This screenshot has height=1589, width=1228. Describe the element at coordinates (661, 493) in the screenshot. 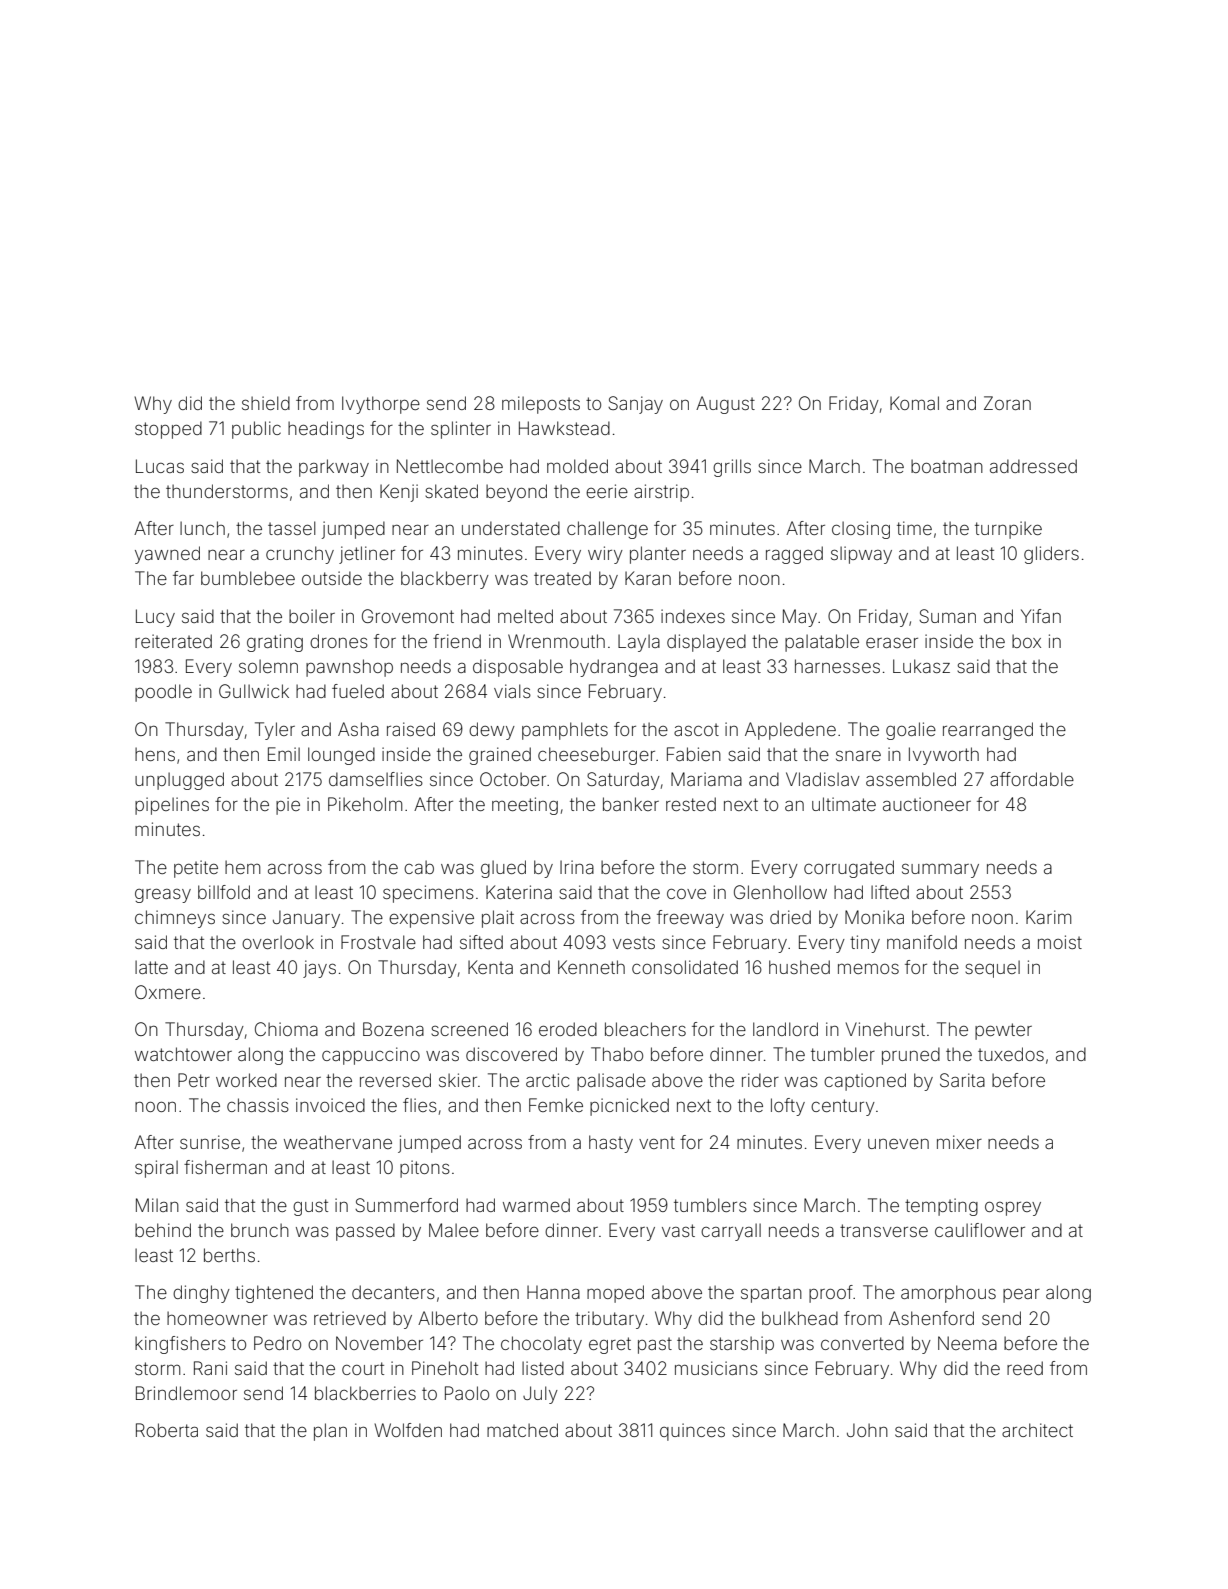

I see `airstrip` at that location.
